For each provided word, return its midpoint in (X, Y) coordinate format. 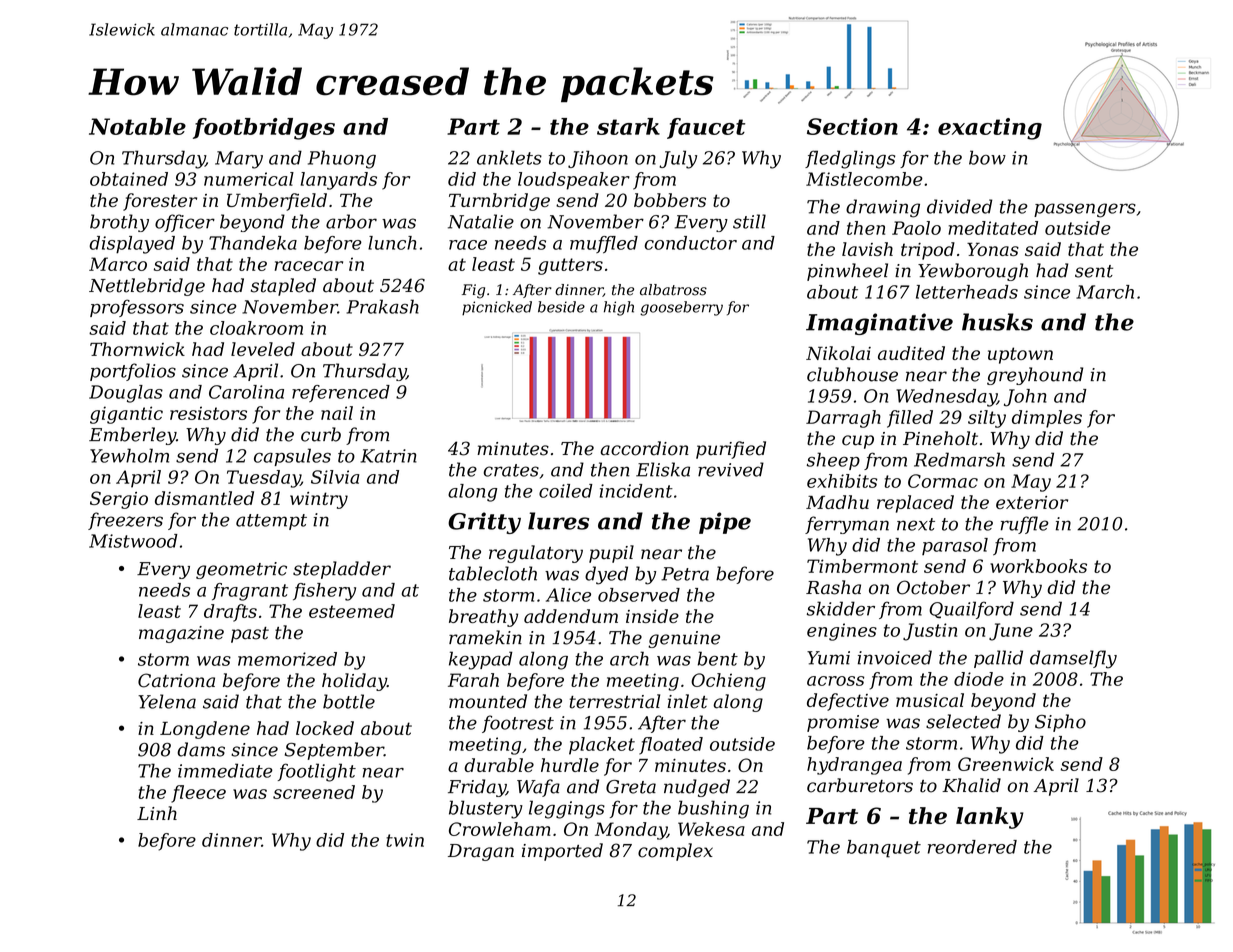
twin (405, 840)
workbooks (1038, 566)
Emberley (132, 436)
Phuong (342, 159)
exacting (990, 129)
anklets (509, 157)
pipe (725, 523)
